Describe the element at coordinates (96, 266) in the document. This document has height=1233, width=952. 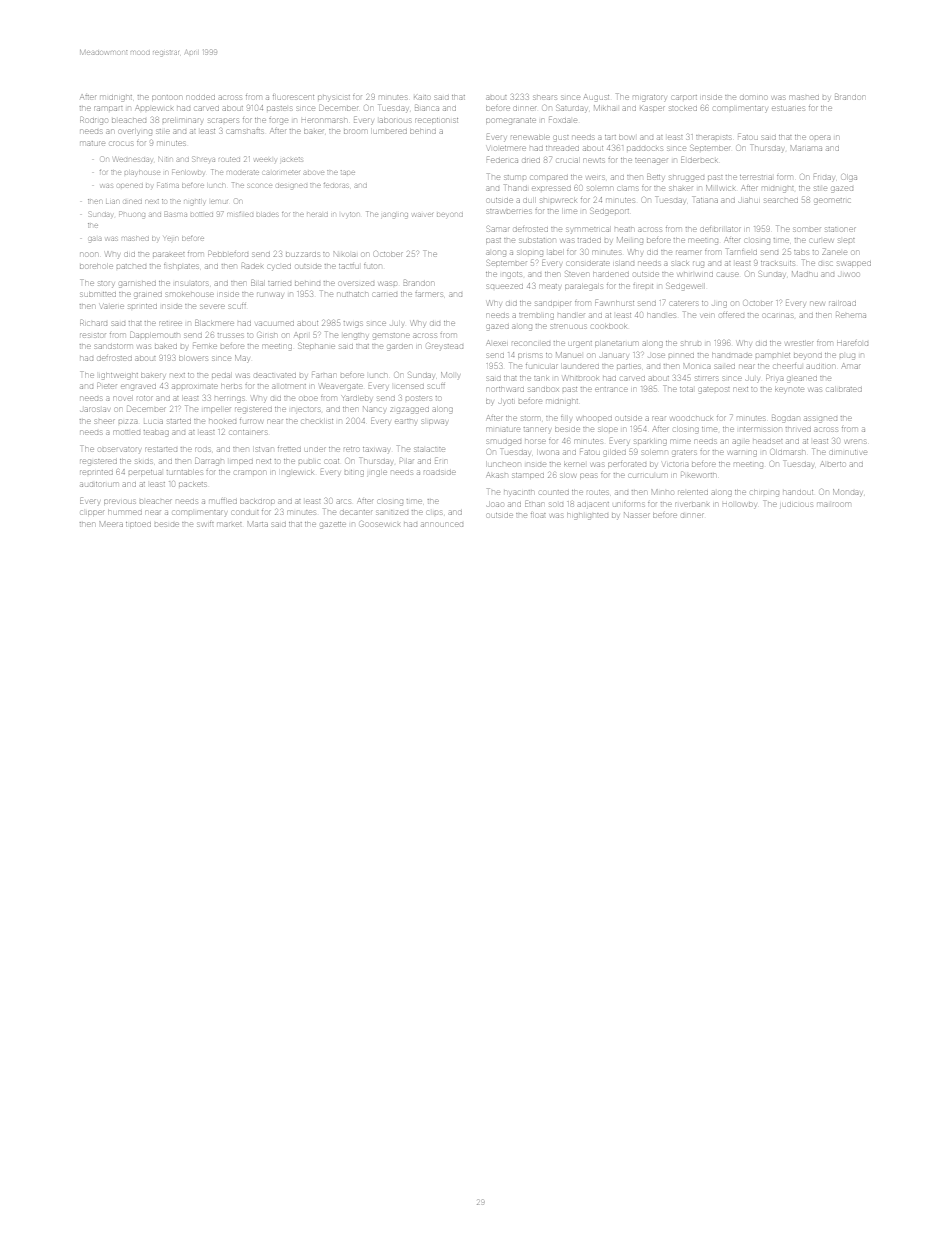
I see `borehole` at that location.
